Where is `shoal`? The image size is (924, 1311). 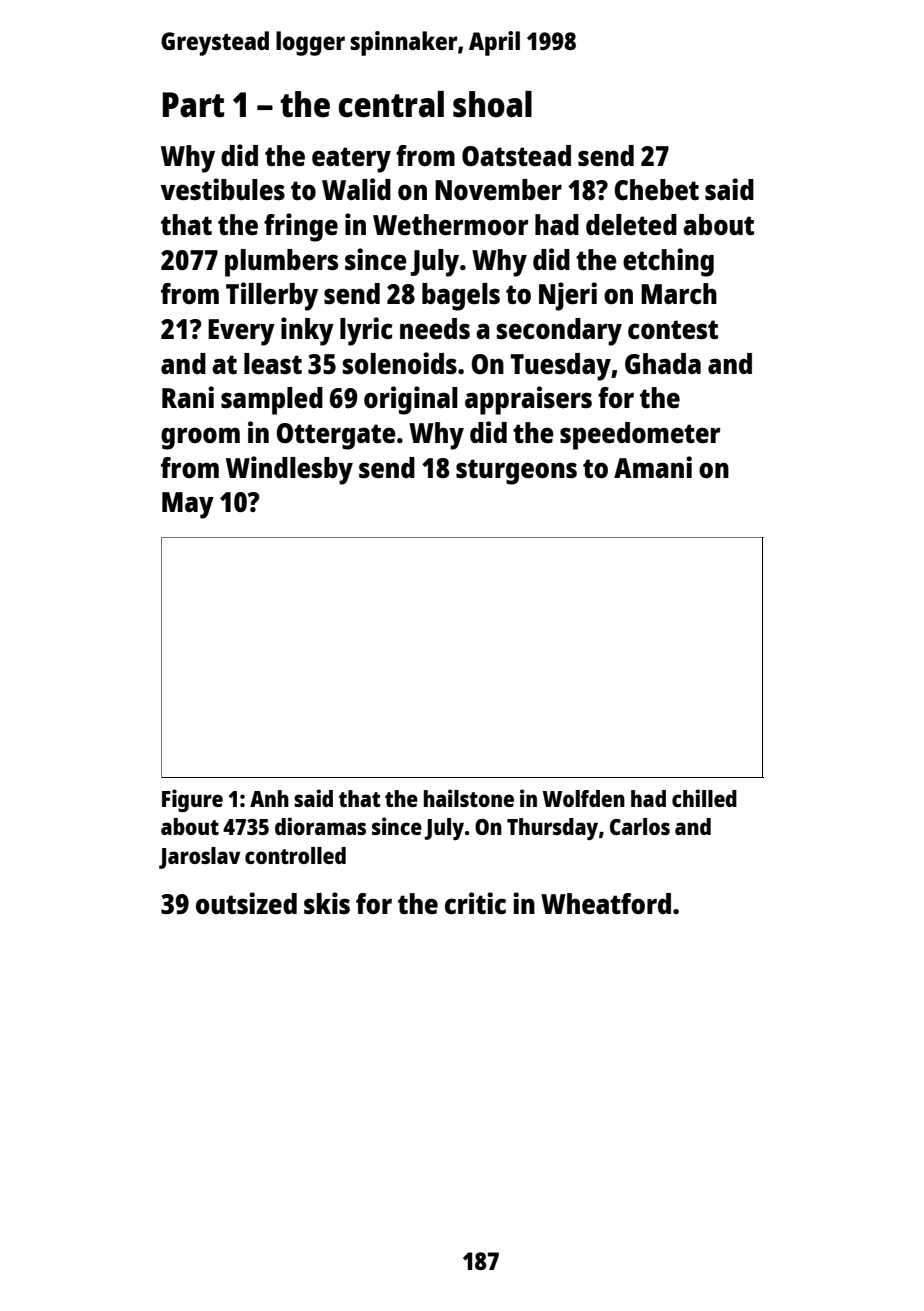
shoal is located at coordinates (492, 104).
